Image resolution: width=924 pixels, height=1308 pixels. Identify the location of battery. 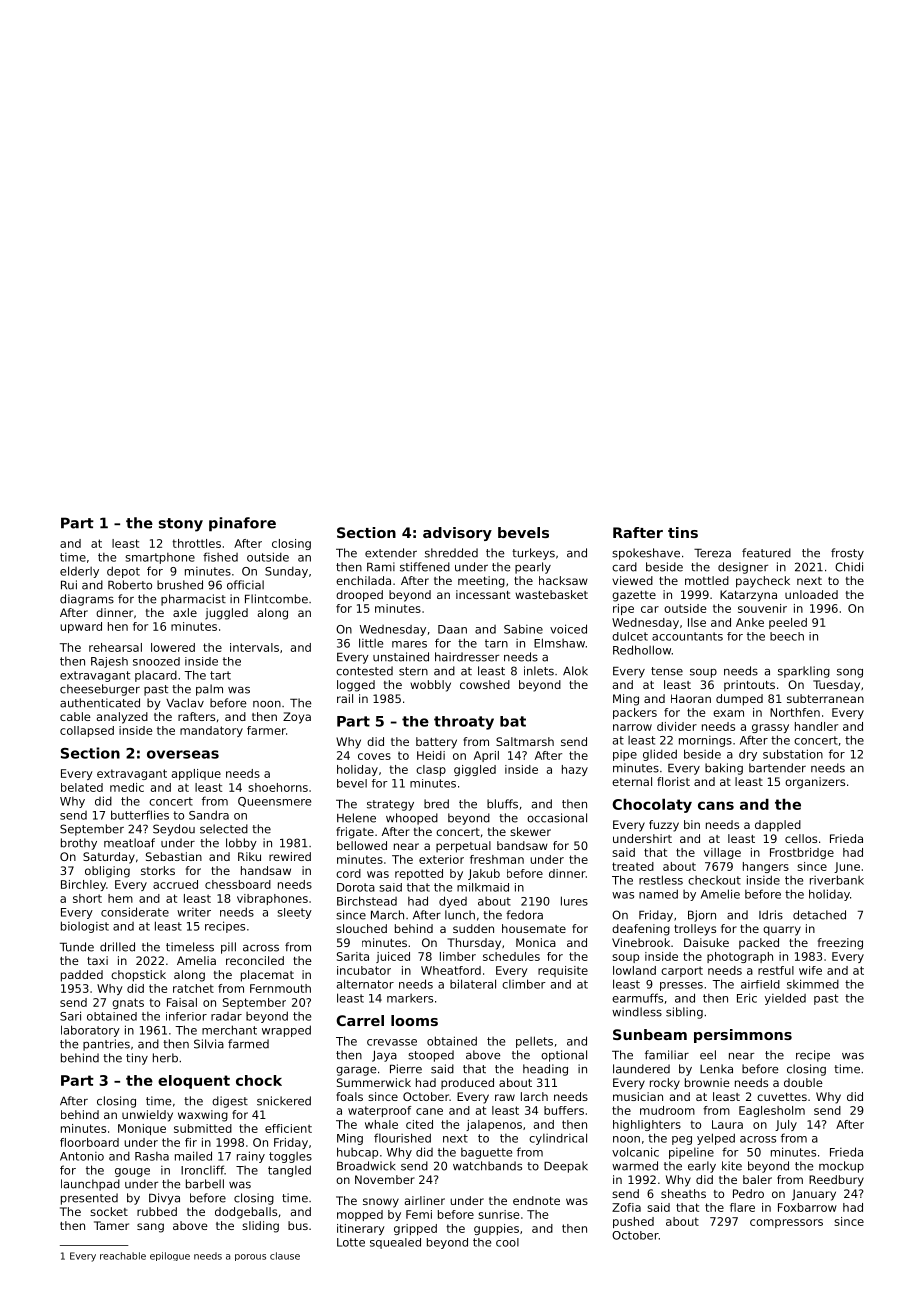
(436, 743).
